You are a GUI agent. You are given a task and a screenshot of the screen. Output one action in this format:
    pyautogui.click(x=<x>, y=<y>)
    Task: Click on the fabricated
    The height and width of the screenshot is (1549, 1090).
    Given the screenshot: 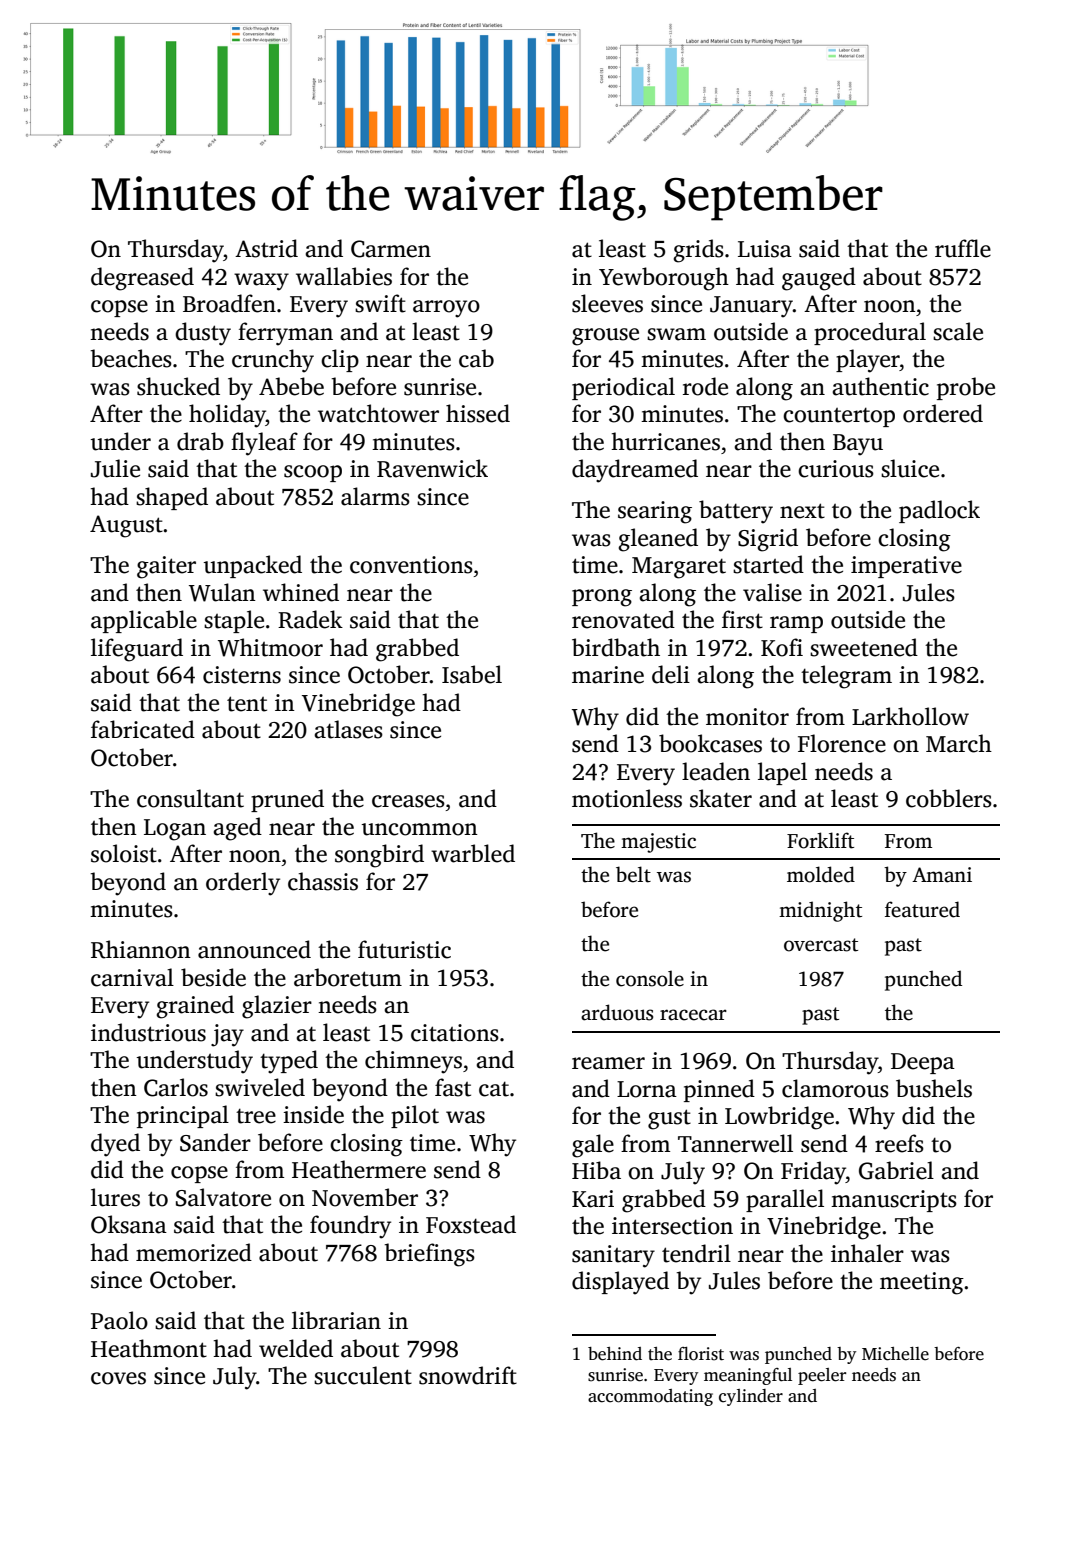 What is the action you would take?
    pyautogui.click(x=143, y=729)
